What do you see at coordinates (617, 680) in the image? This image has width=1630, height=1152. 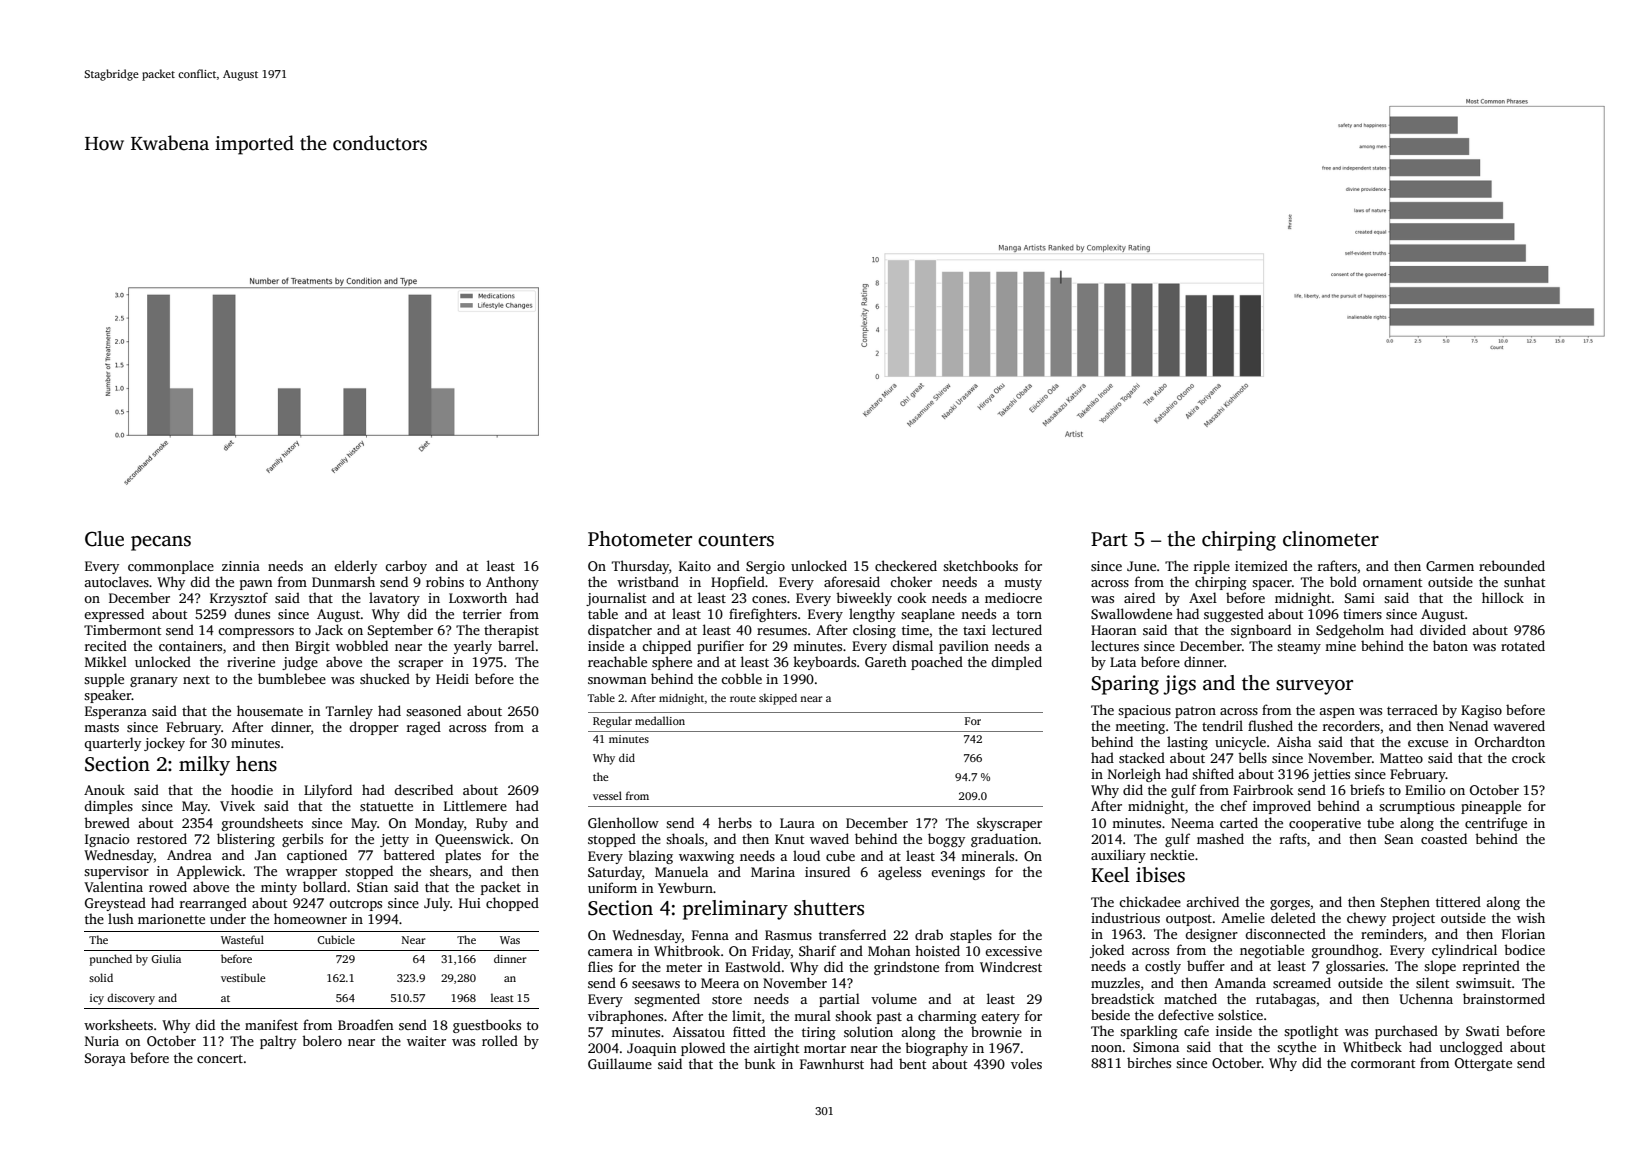 I see `snowman` at bounding box center [617, 680].
